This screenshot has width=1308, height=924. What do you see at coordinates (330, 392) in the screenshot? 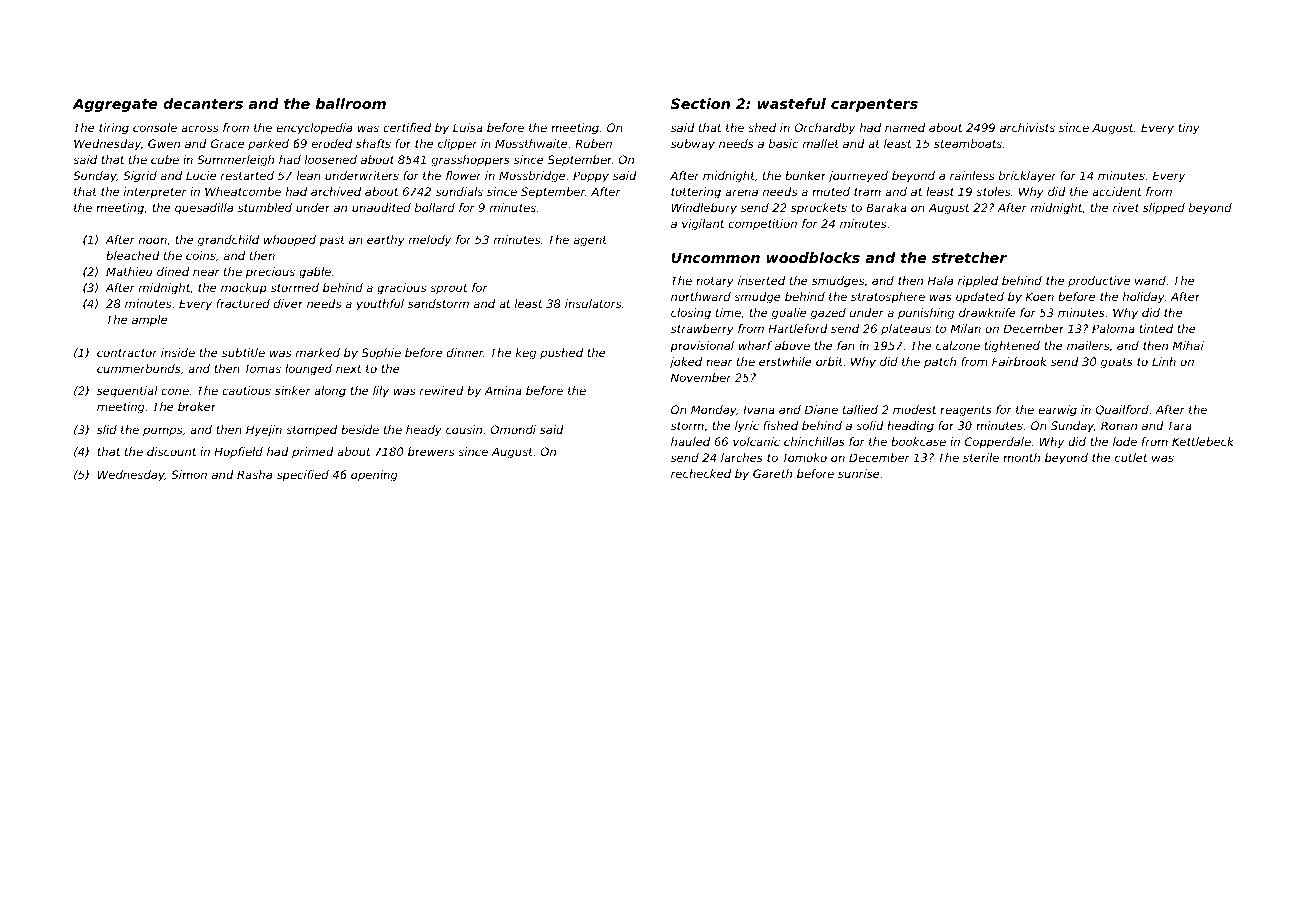
I see `along` at bounding box center [330, 392].
